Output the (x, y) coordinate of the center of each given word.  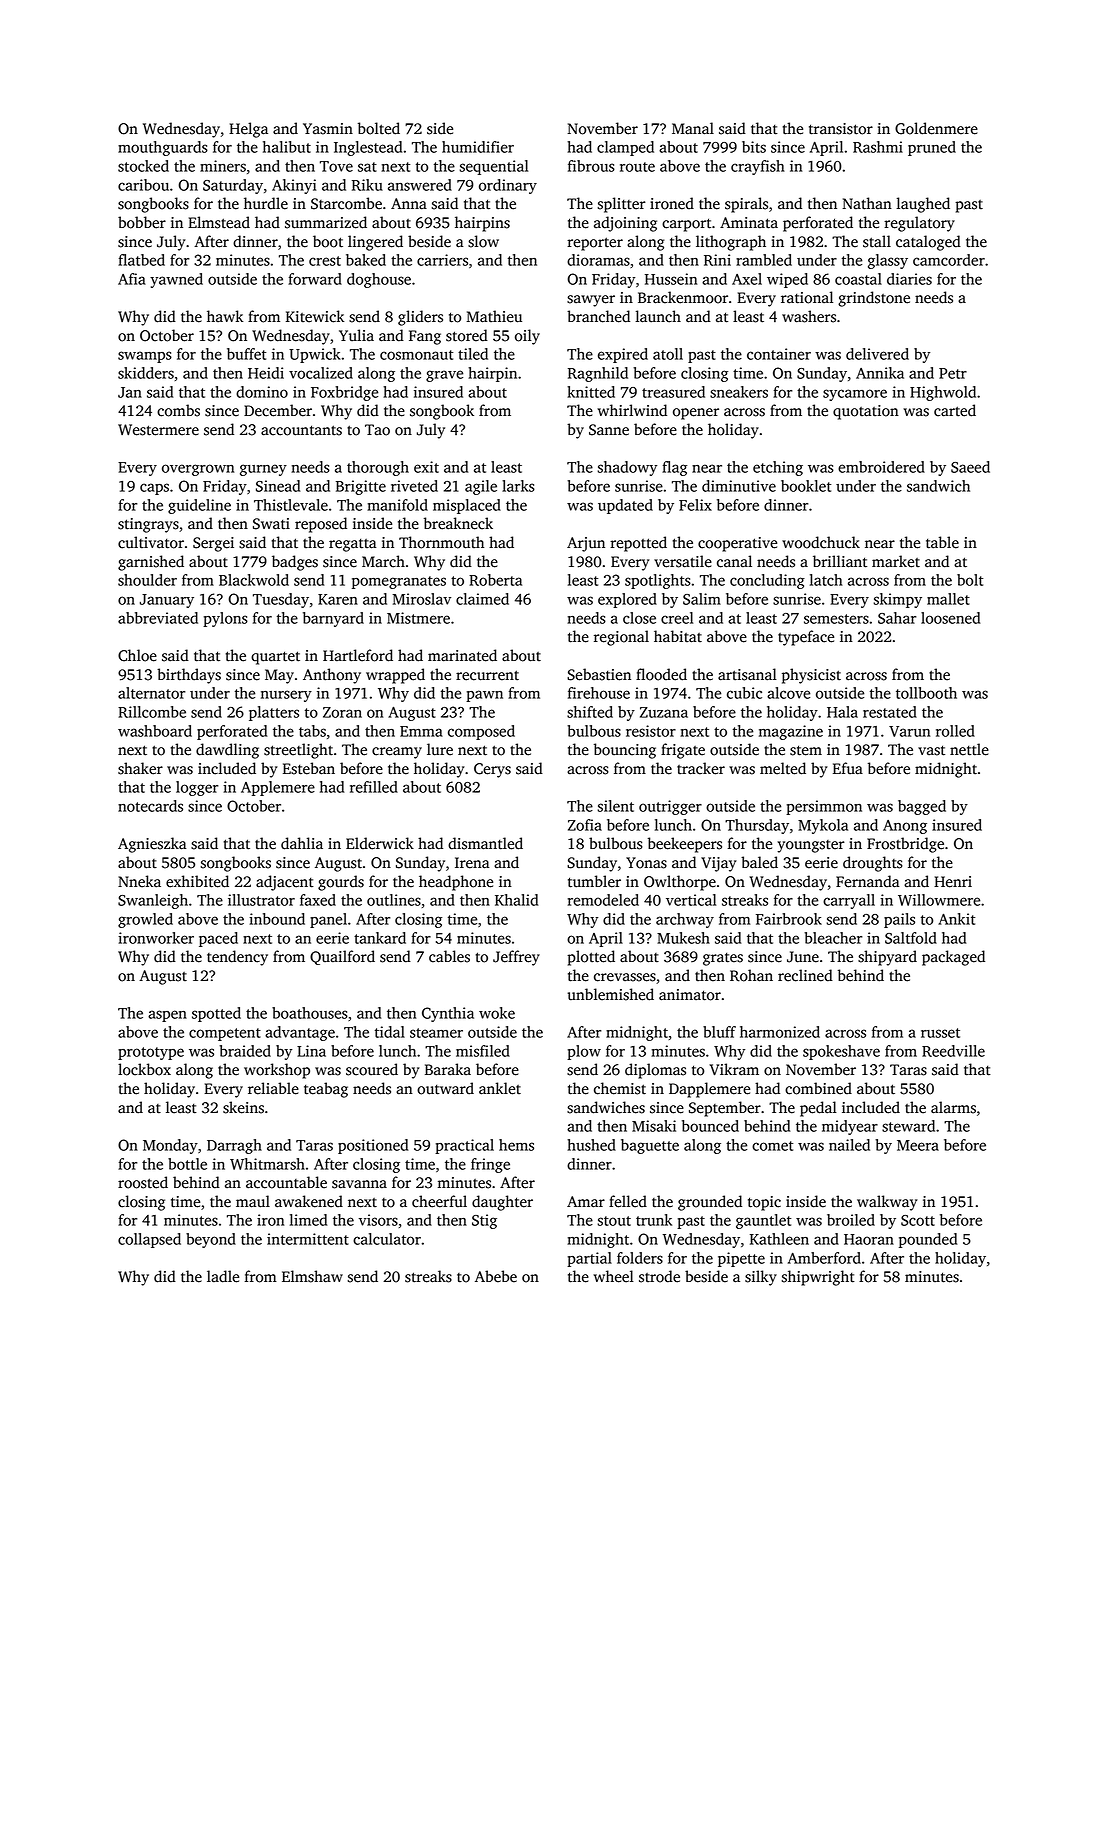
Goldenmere (936, 128)
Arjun (586, 544)
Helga (248, 130)
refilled (374, 787)
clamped (625, 148)
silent (616, 806)
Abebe (496, 1276)
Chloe (137, 655)
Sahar (897, 618)
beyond (211, 1240)
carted (955, 410)
